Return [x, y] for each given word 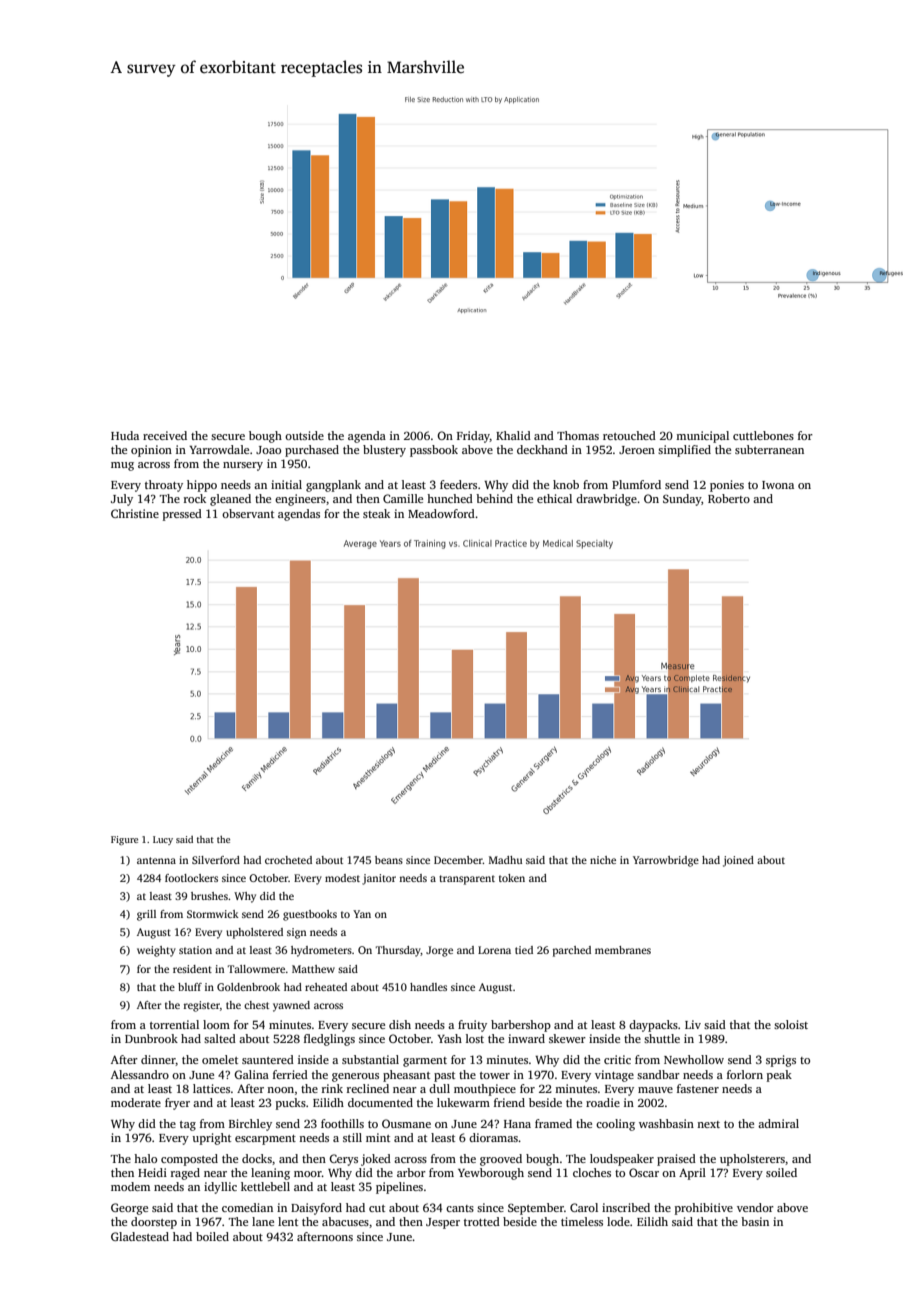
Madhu [505, 860]
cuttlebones [763, 435]
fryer [177, 1104]
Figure [124, 840]
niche [603, 860]
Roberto [729, 498]
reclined [368, 1088]
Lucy [163, 840]
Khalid [513, 435]
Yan [362, 914]
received [165, 435]
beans [389, 860]
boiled [212, 1236]
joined [738, 861]
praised [676, 1160]
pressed [182, 515]
